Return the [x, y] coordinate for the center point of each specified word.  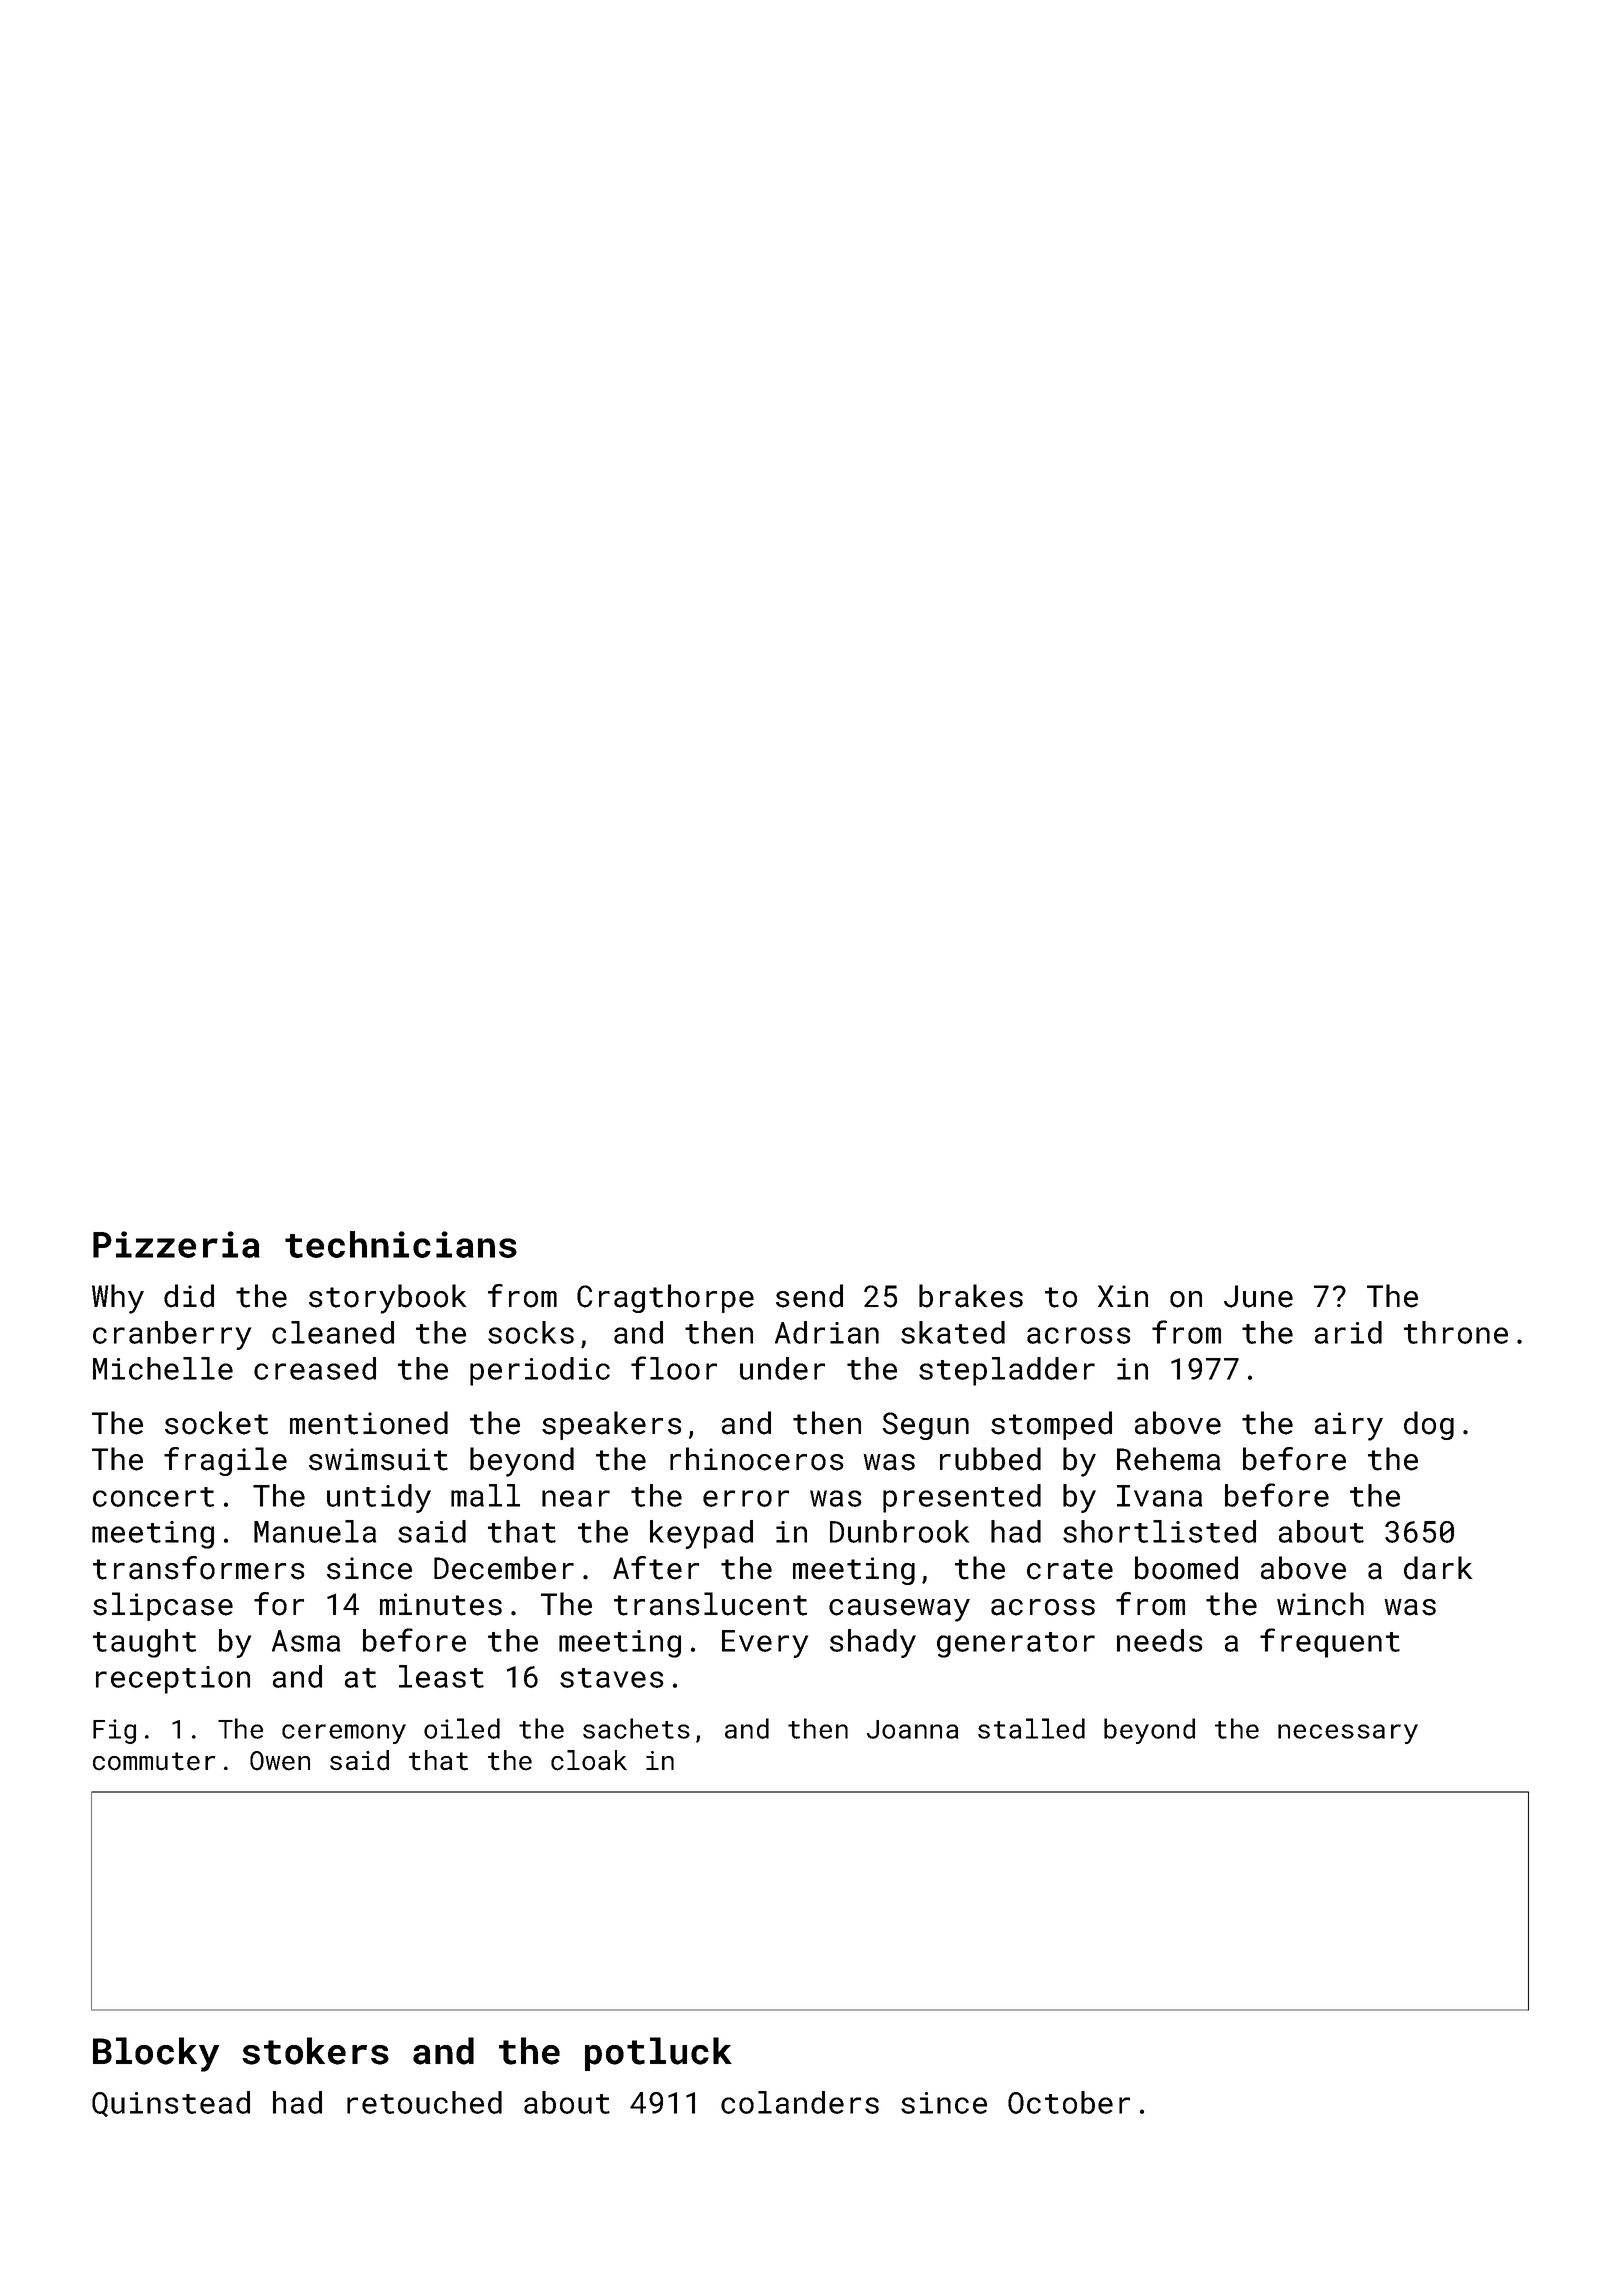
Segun [925, 1426]
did [189, 1296]
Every [765, 1644]
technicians [401, 1244]
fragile [225, 1461]
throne [1456, 1332]
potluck [658, 2054]
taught [144, 1643]
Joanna [912, 1729]
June [1258, 1296]
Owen [280, 1761]
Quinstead [171, 2104]
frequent [1330, 1643]
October [1069, 2102]
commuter [154, 1761]
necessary [1348, 1734]
